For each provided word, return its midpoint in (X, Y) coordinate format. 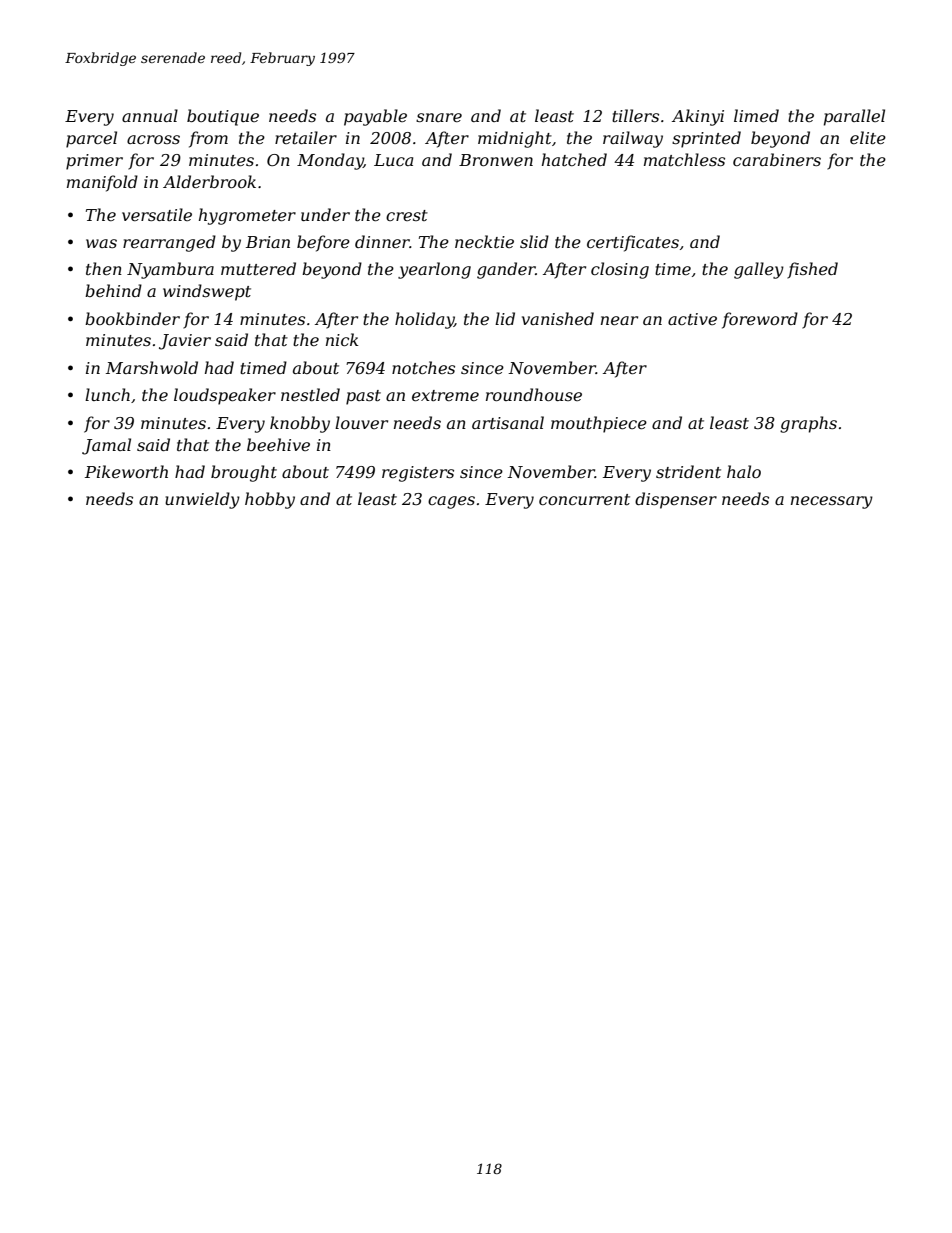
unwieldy (202, 500)
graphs (808, 424)
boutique (223, 117)
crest (407, 215)
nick (342, 339)
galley (759, 270)
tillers (635, 115)
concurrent (584, 499)
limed (756, 115)
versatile (157, 214)
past (363, 397)
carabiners (777, 159)
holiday (424, 320)
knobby (300, 424)
